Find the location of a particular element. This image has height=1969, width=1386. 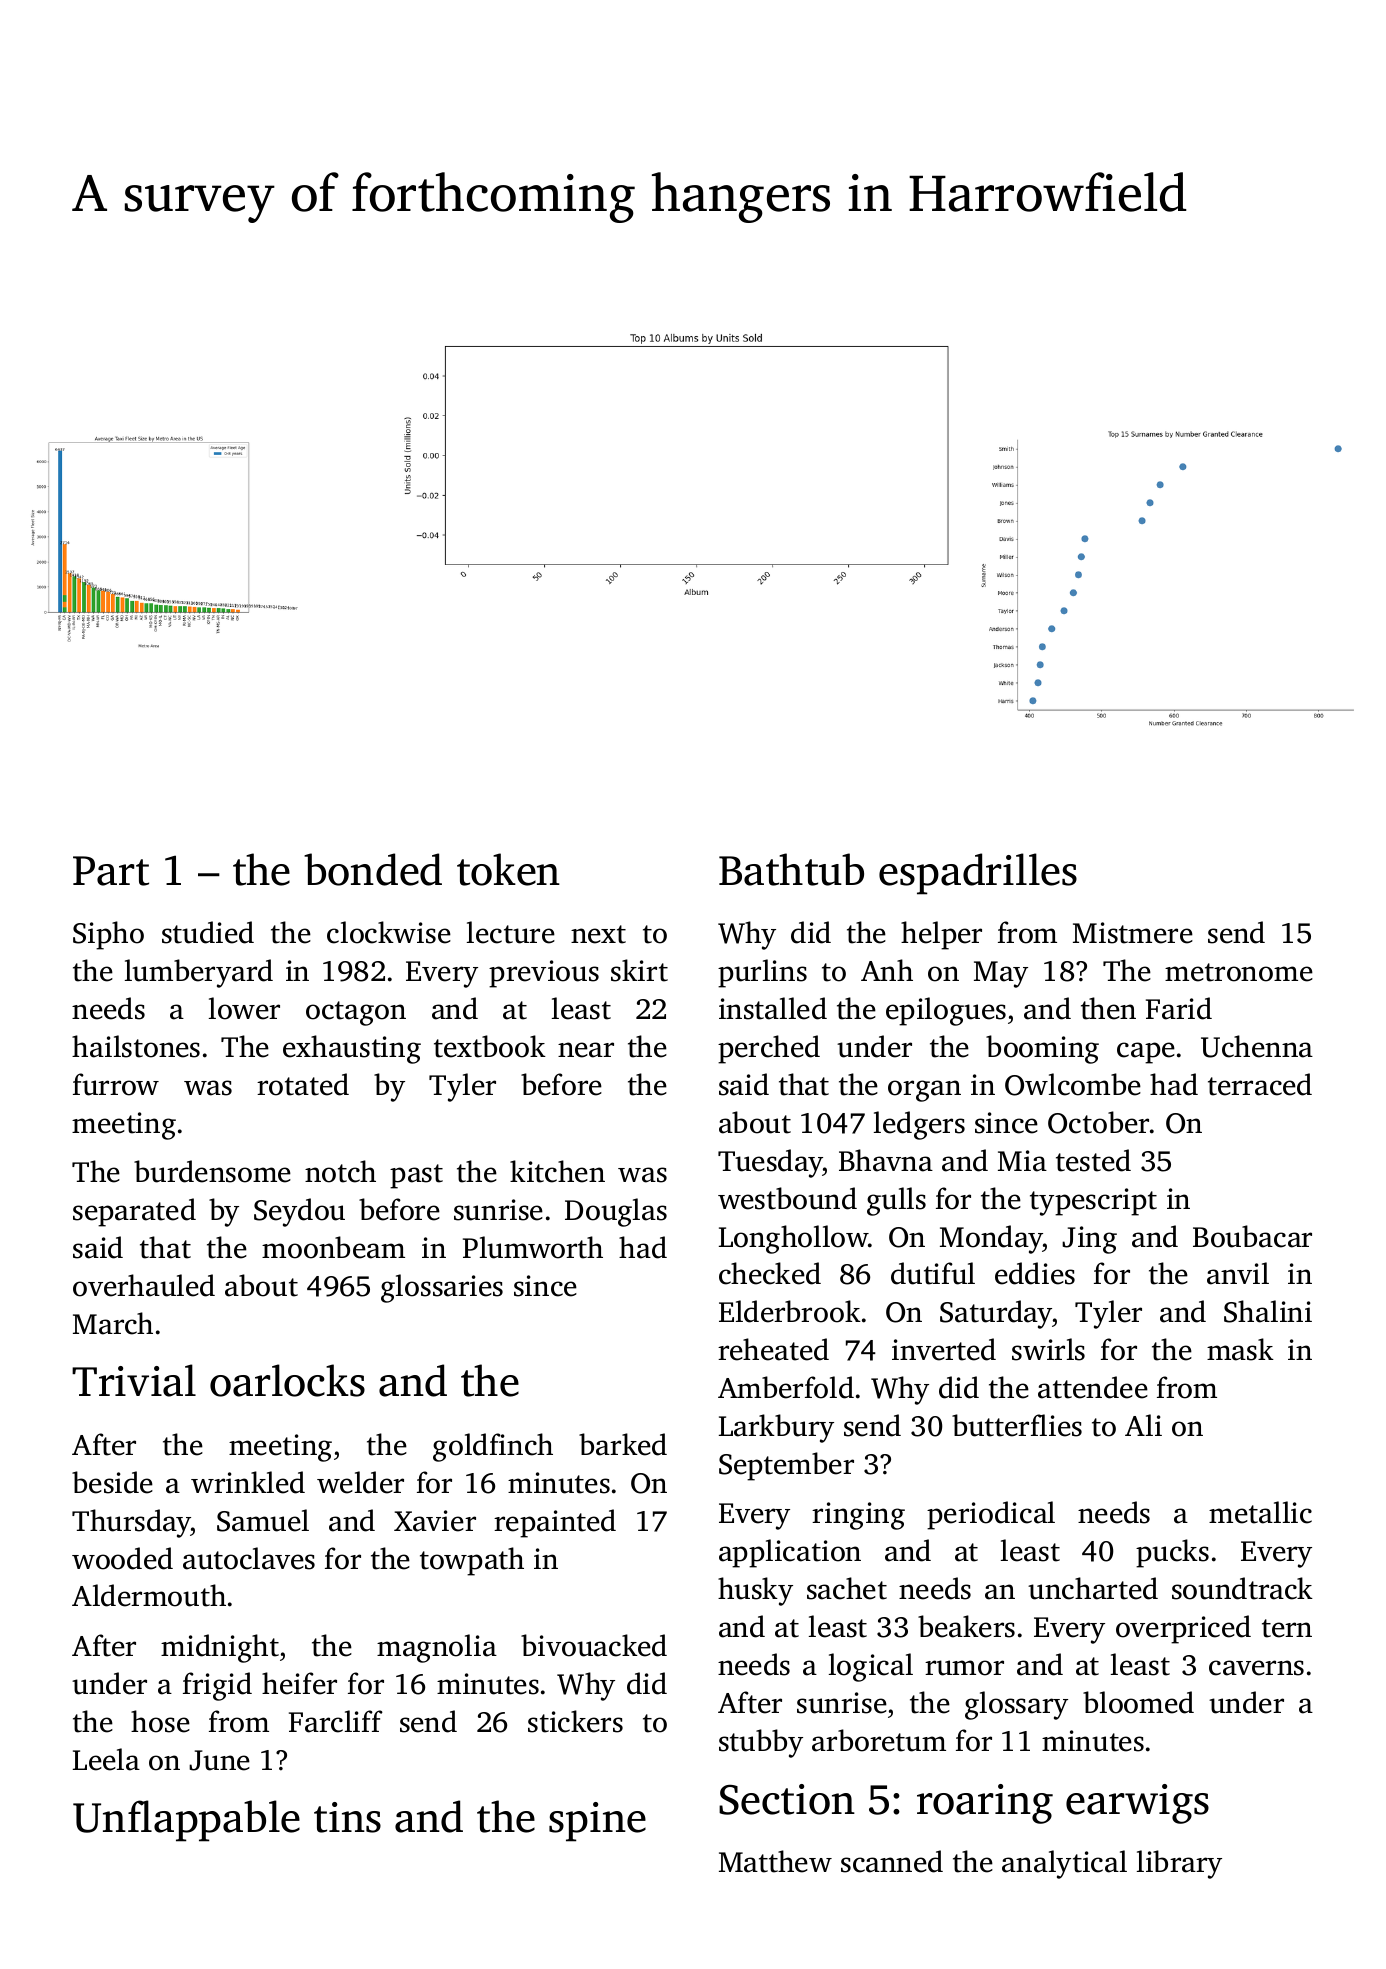

previous is located at coordinates (544, 974).
